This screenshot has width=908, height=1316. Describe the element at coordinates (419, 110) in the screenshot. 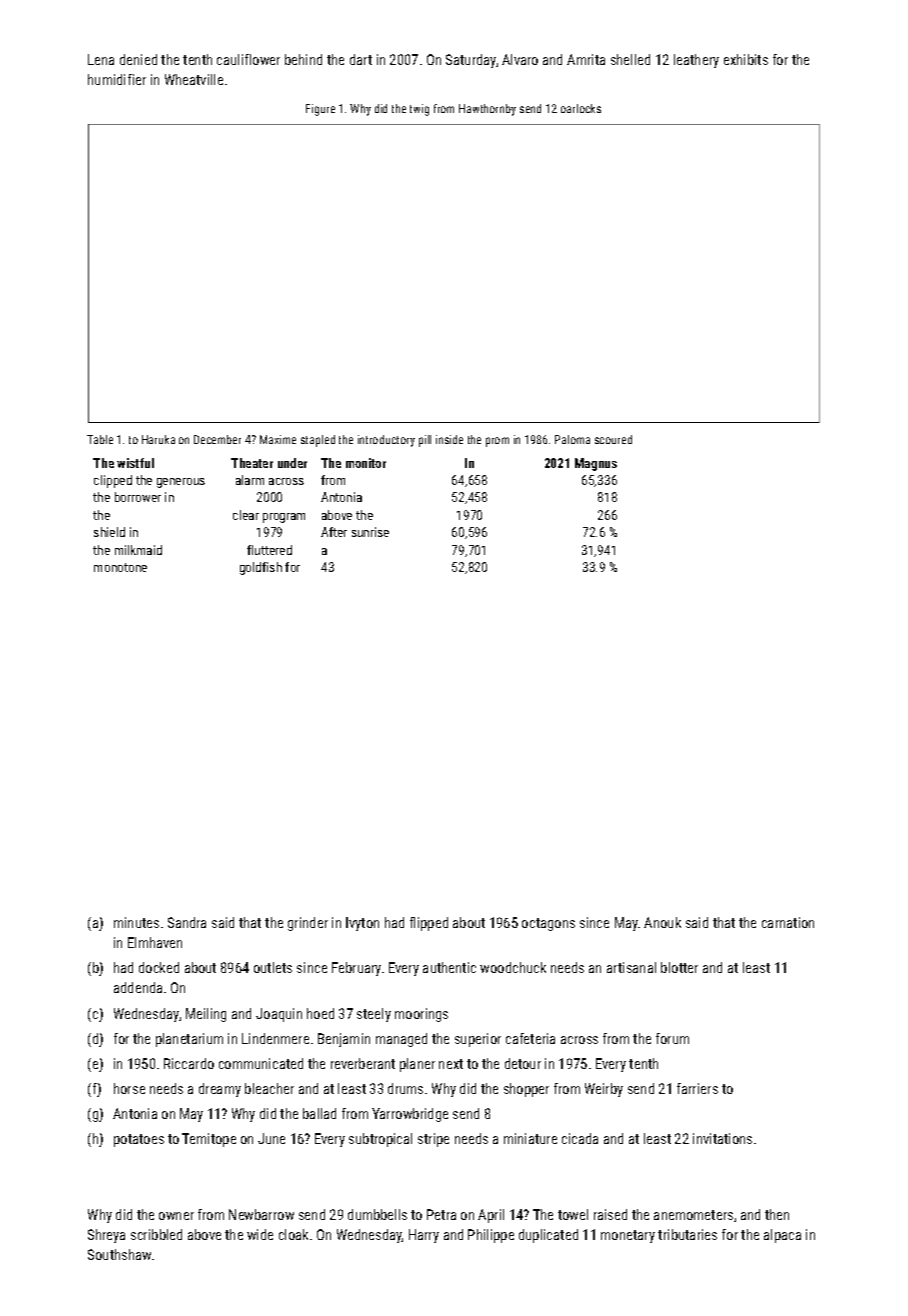

I see `twig` at that location.
